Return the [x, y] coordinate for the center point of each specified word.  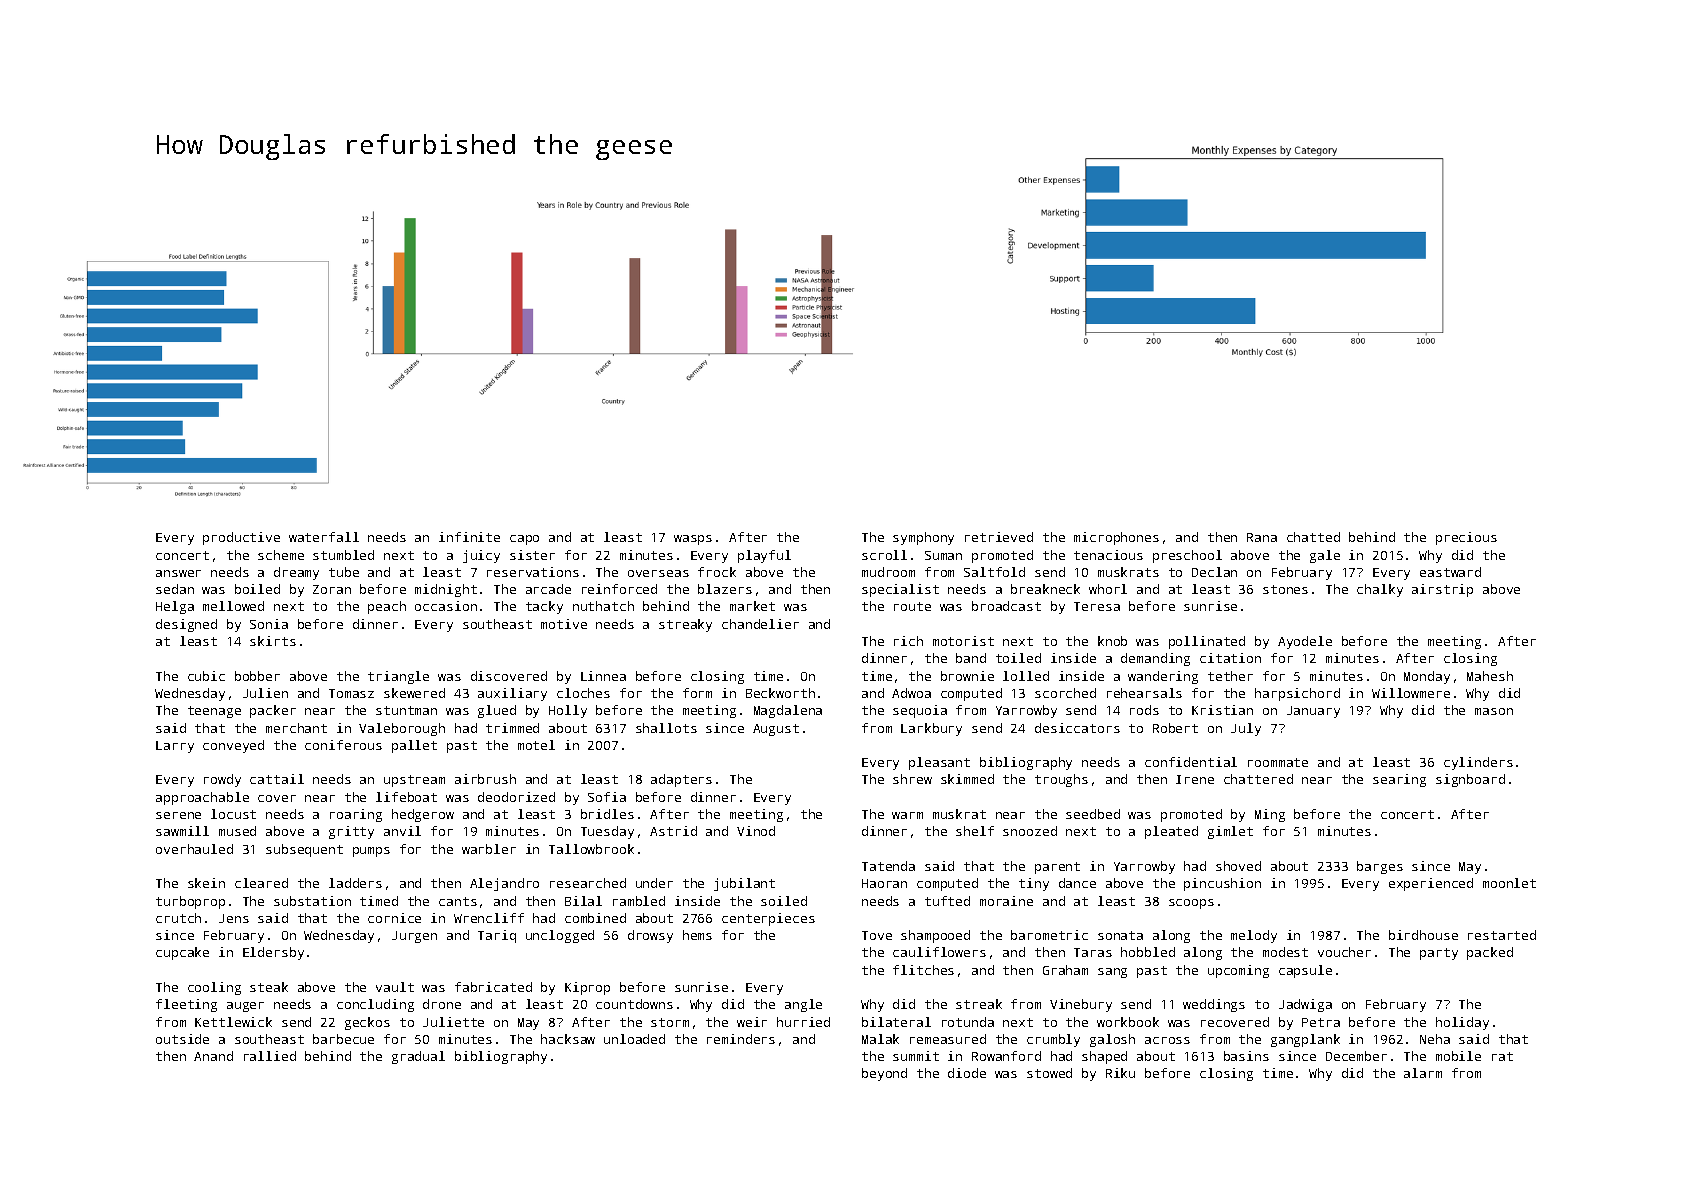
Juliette [453, 1022]
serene [178, 815]
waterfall [324, 537]
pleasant [939, 763]
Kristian [1222, 710]
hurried [803, 1022]
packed [1490, 953]
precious [1466, 538]
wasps [693, 540]
